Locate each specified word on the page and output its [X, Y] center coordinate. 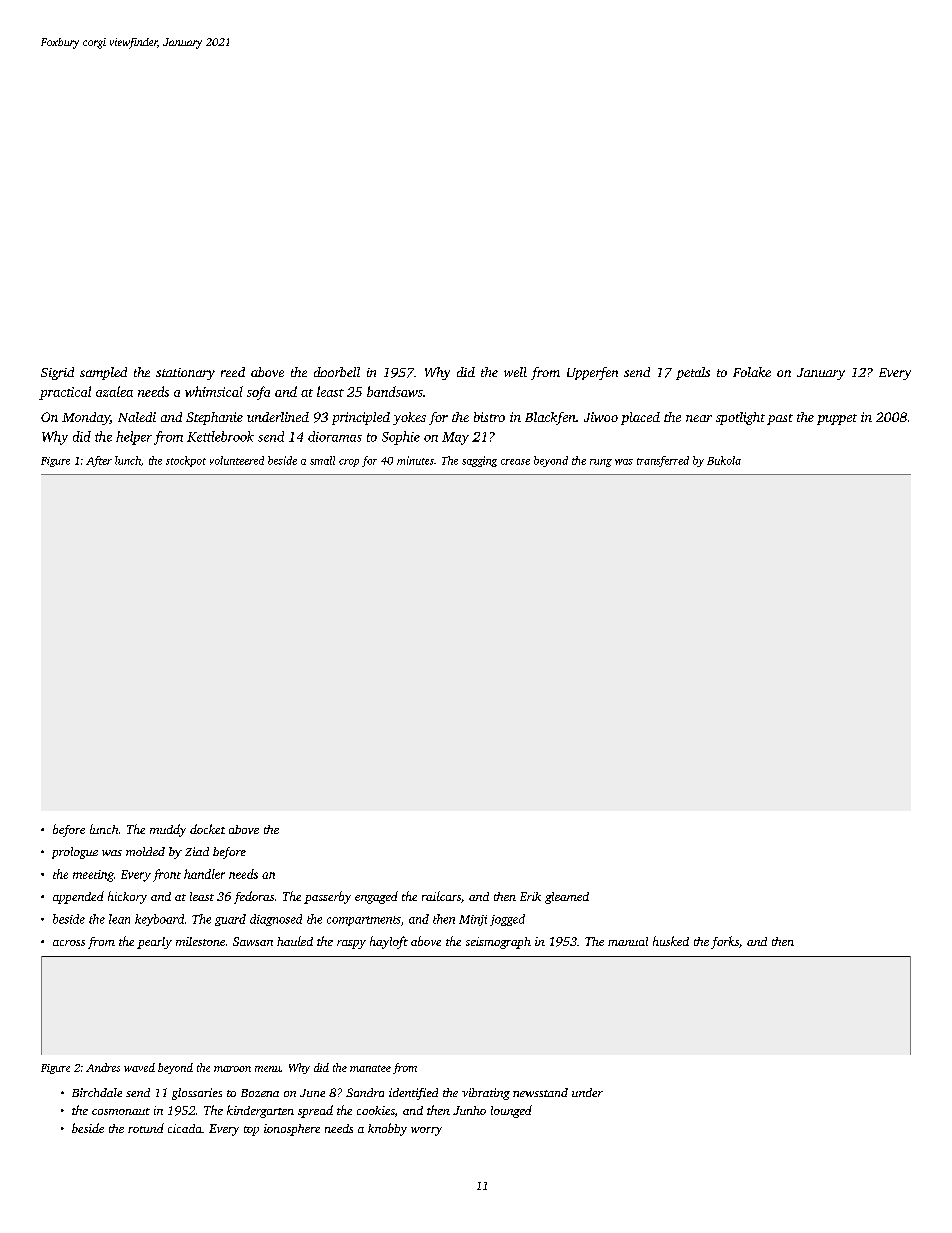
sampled [103, 373]
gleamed [567, 898]
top [251, 1131]
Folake [752, 372]
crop [349, 463]
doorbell [337, 372]
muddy [168, 830]
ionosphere [292, 1130]
